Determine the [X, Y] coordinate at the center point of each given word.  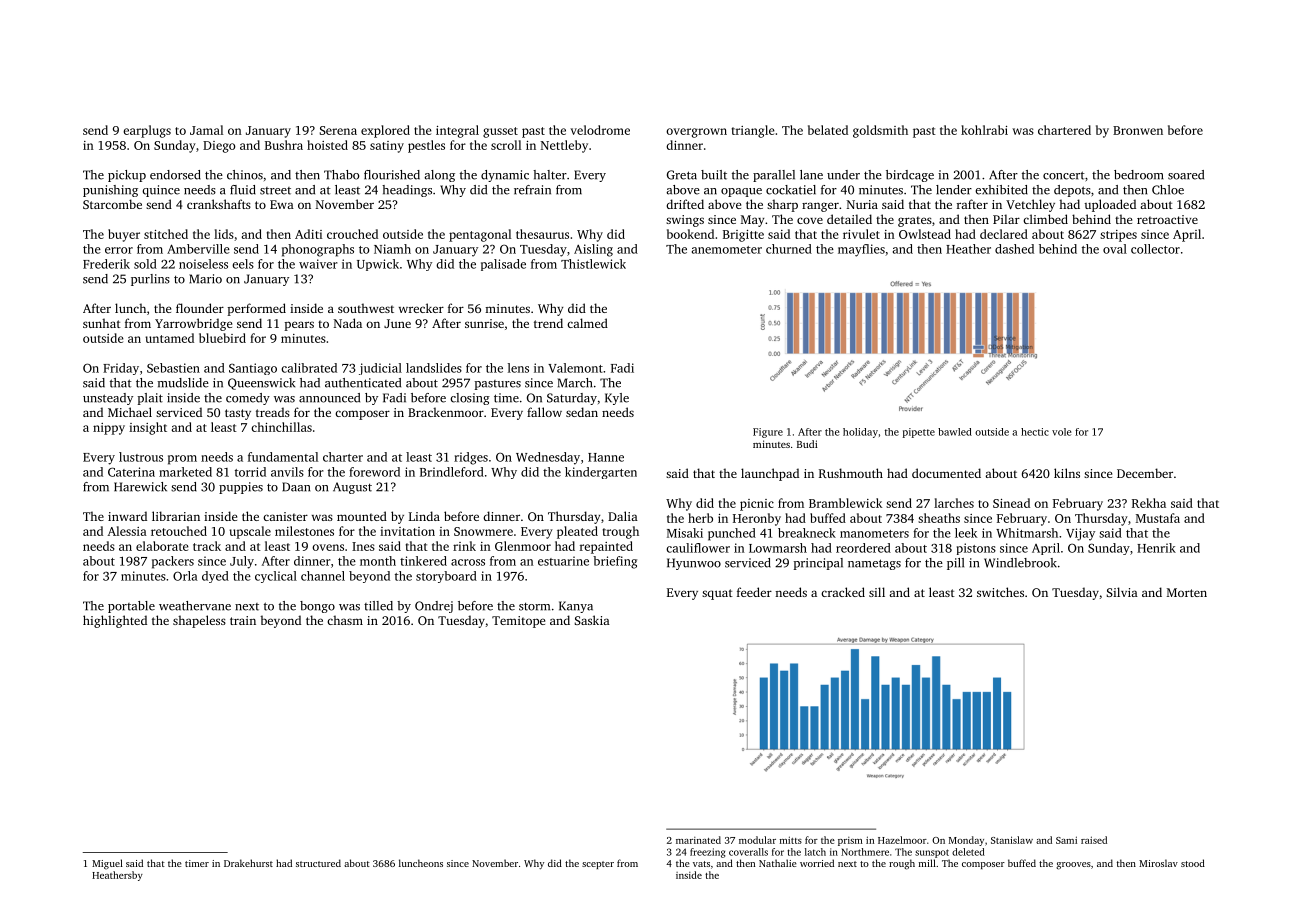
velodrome [600, 130]
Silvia [1122, 592]
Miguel [107, 864]
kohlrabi [984, 130]
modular [757, 840]
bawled [955, 432]
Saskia [592, 620]
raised [1094, 840]
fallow [544, 412]
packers [173, 562]
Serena [338, 130]
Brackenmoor [446, 412]
